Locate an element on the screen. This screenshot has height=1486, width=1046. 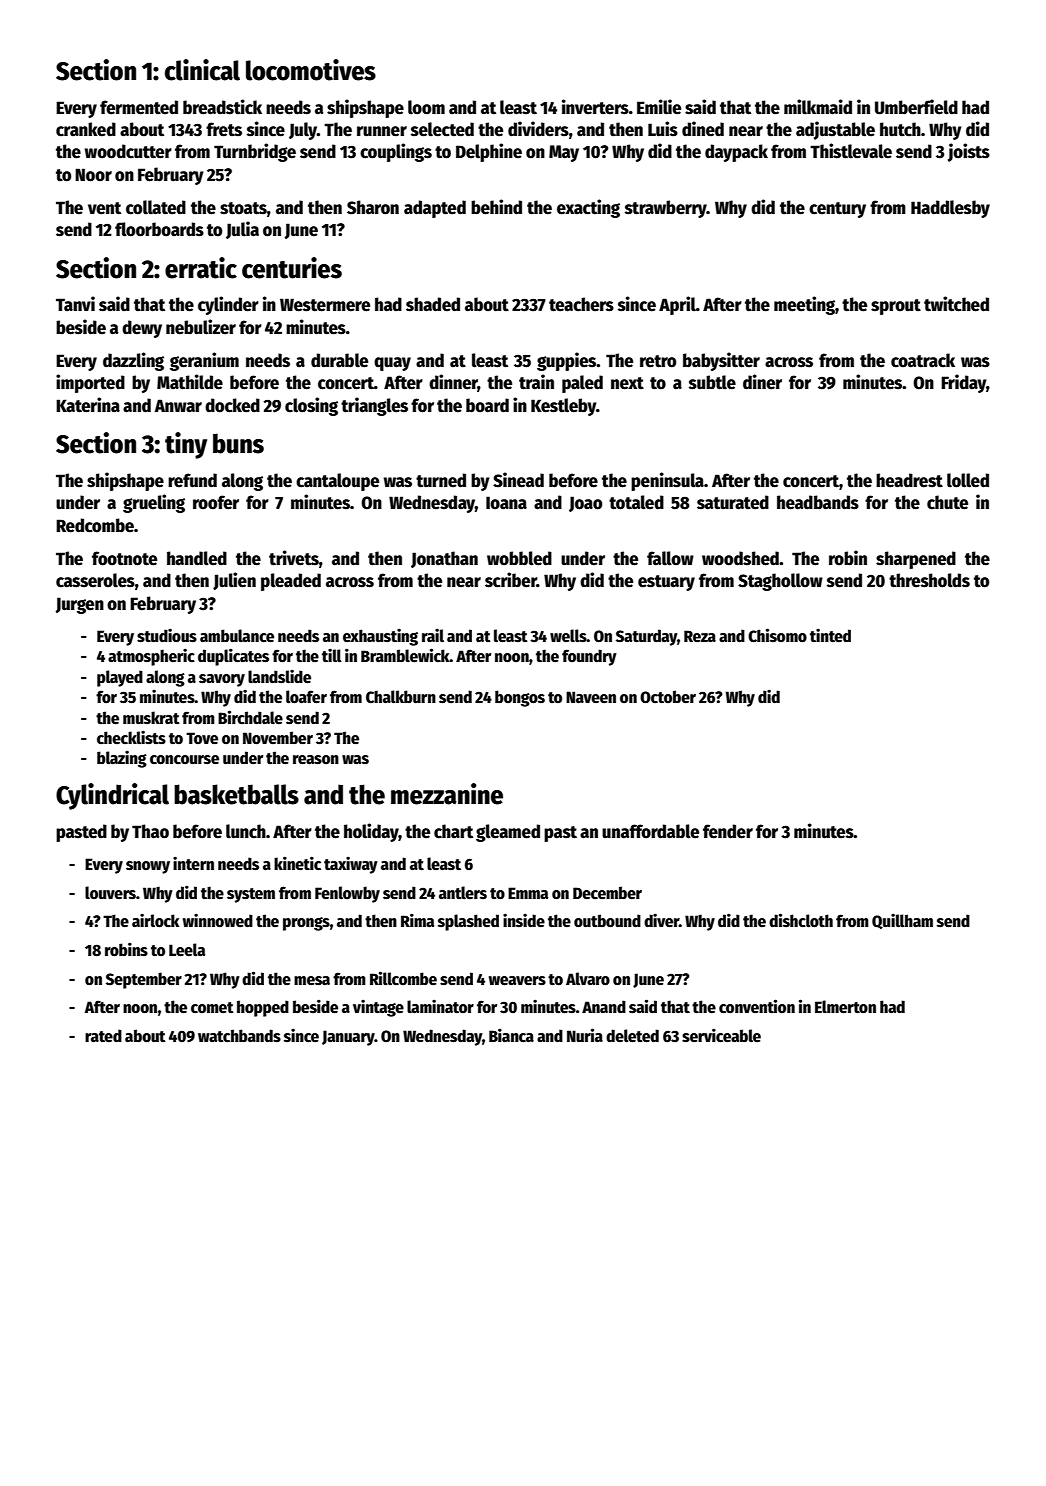
Ioana is located at coordinates (506, 503).
